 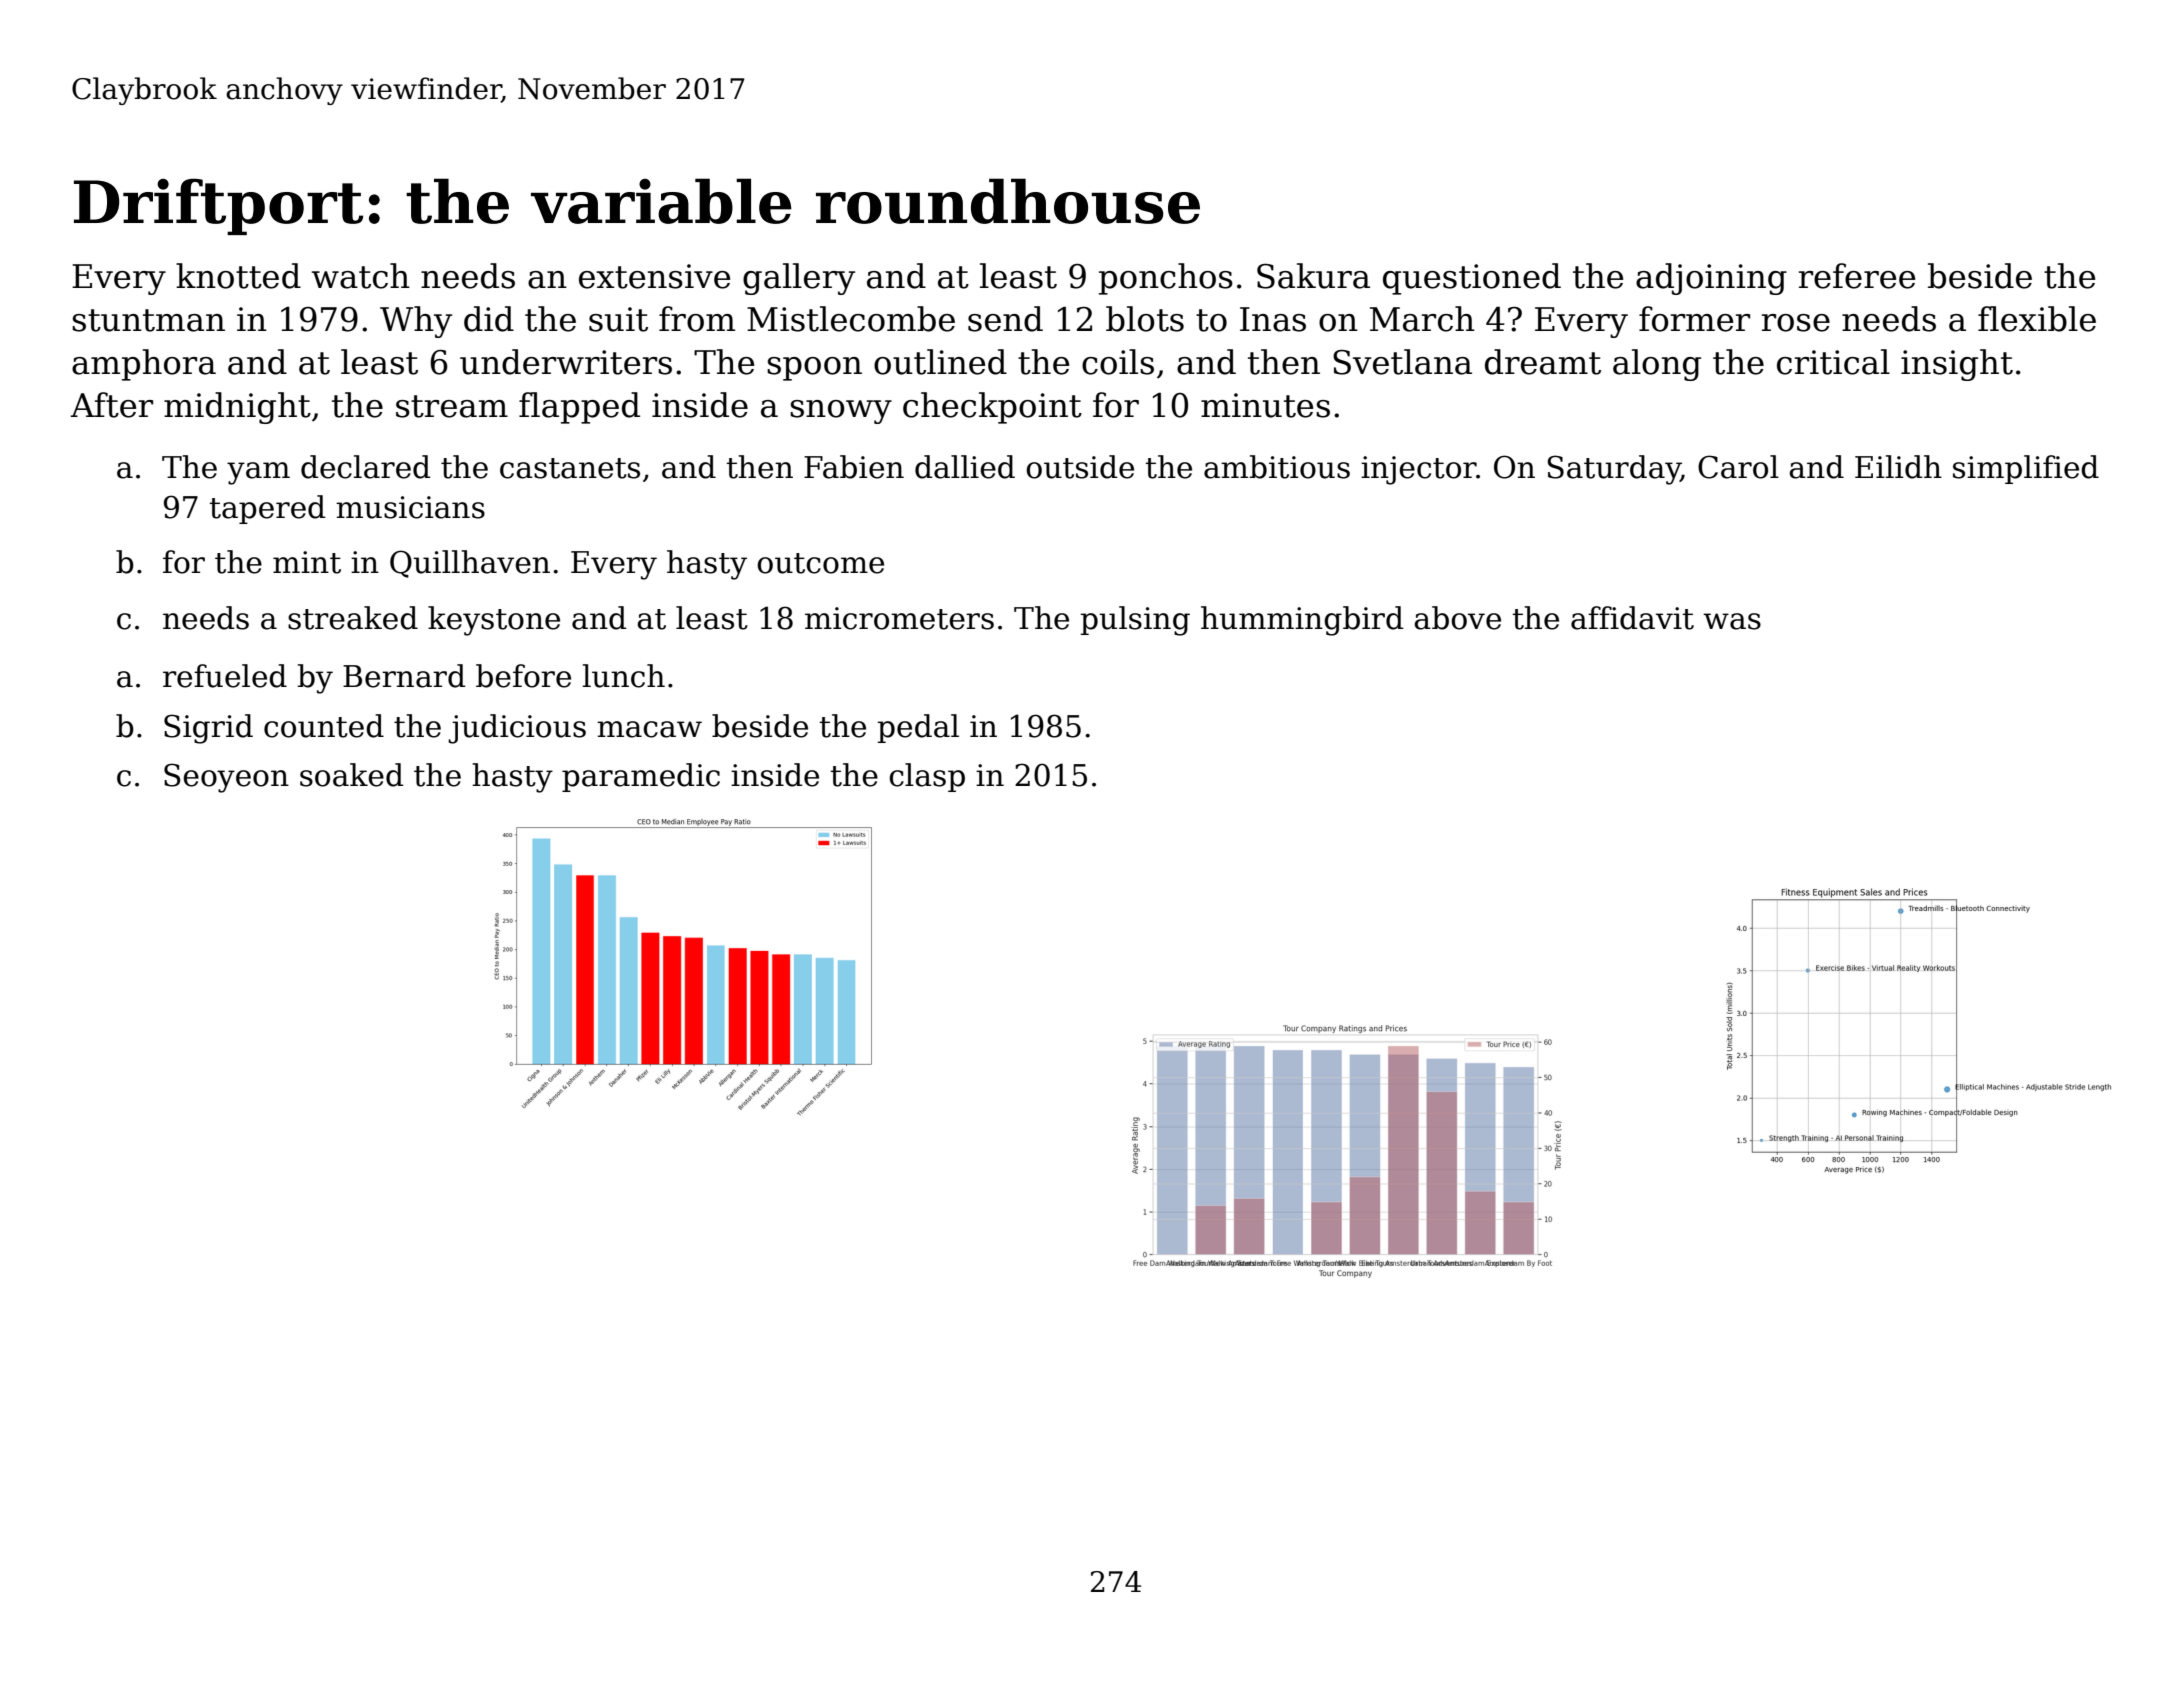 I want to click on snowy, so click(x=841, y=412).
